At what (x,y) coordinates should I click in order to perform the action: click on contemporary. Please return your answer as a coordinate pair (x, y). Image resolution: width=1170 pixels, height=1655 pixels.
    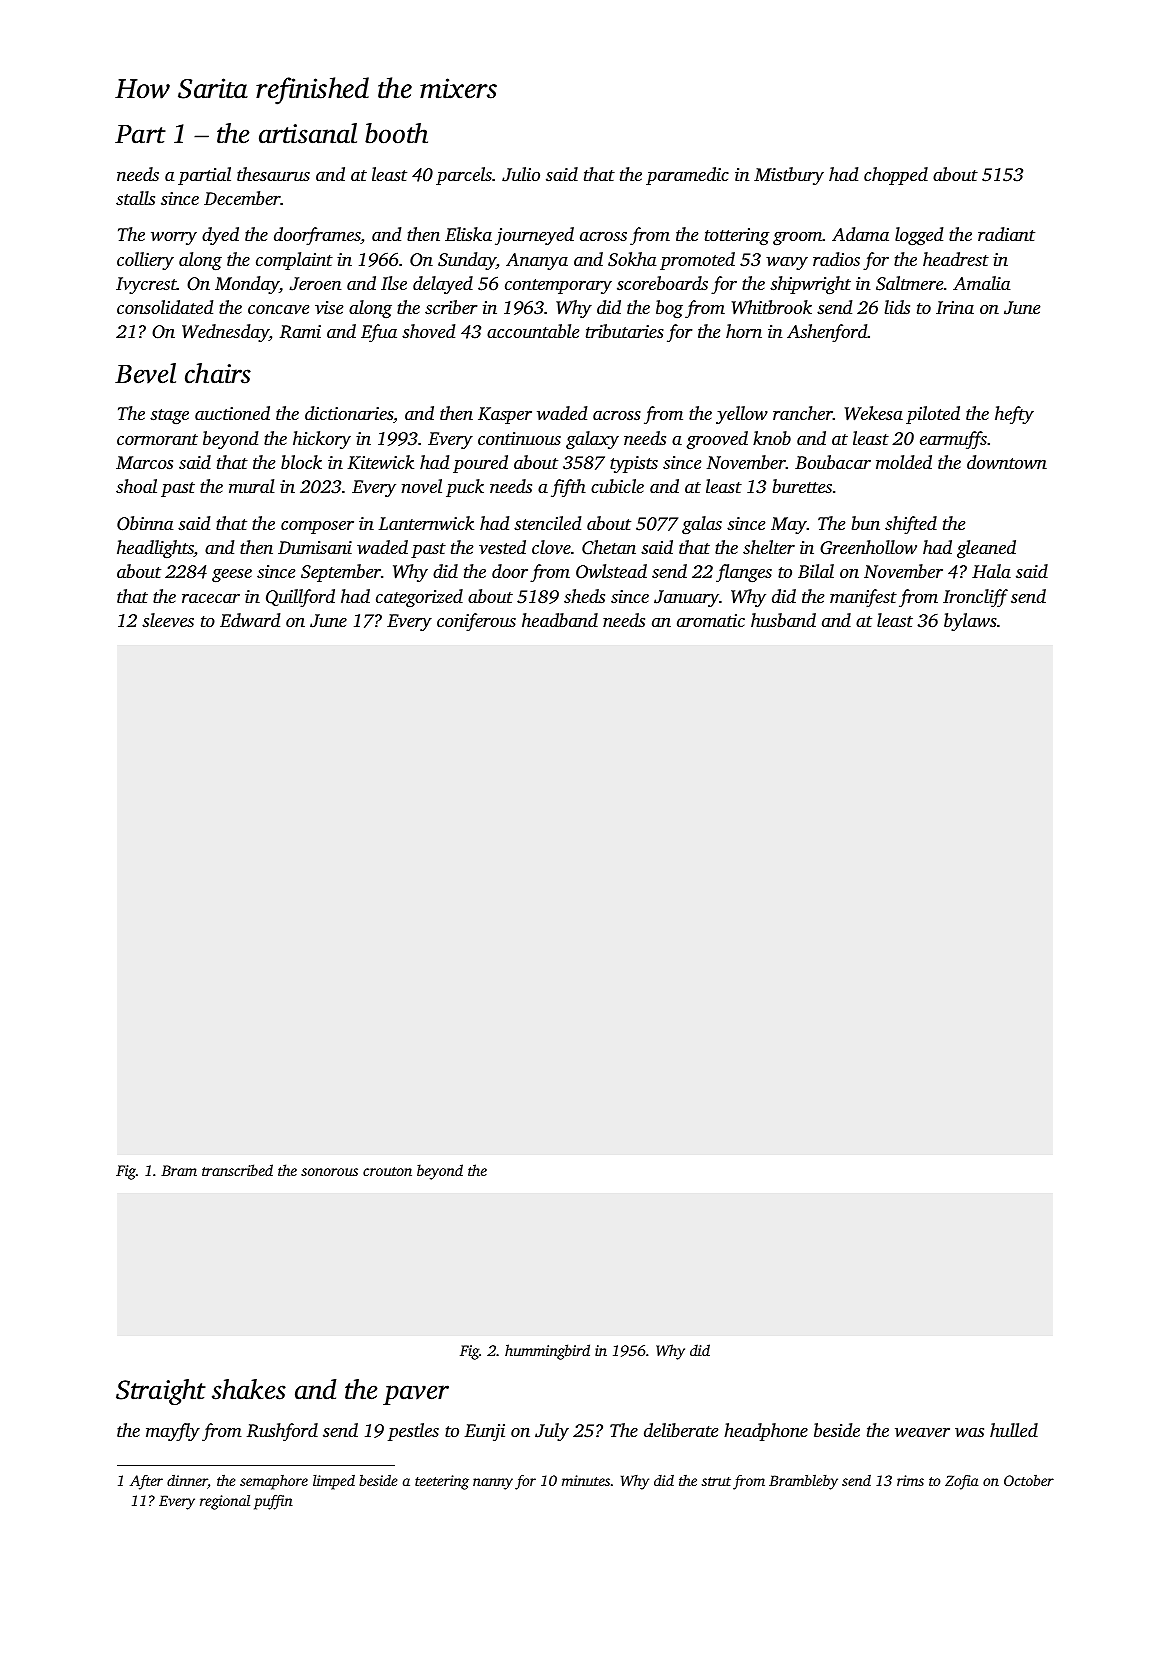
    Looking at the image, I should click on (558, 286).
